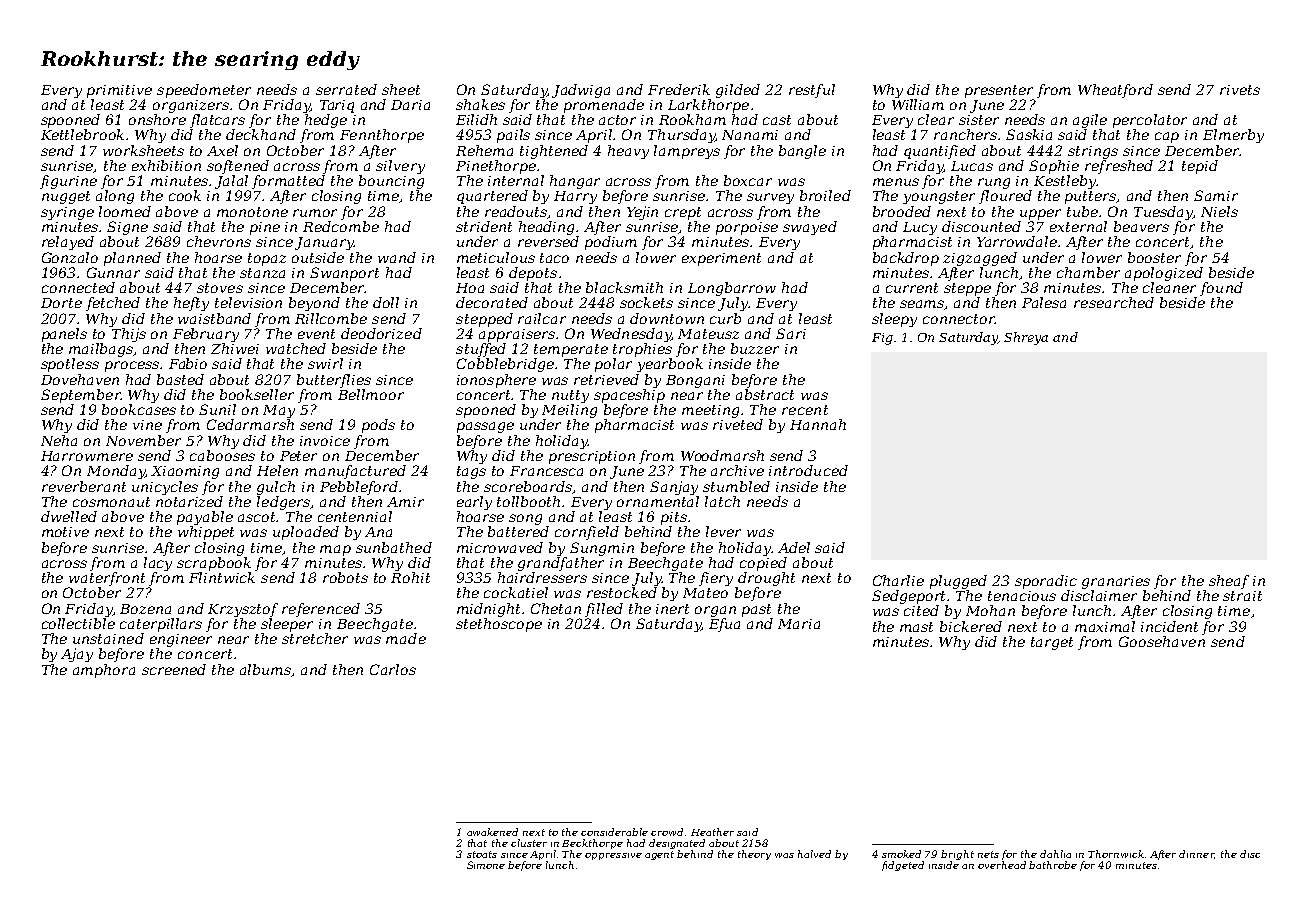 The image size is (1308, 924). Describe the element at coordinates (1141, 226) in the screenshot. I see `beavers` at that location.
